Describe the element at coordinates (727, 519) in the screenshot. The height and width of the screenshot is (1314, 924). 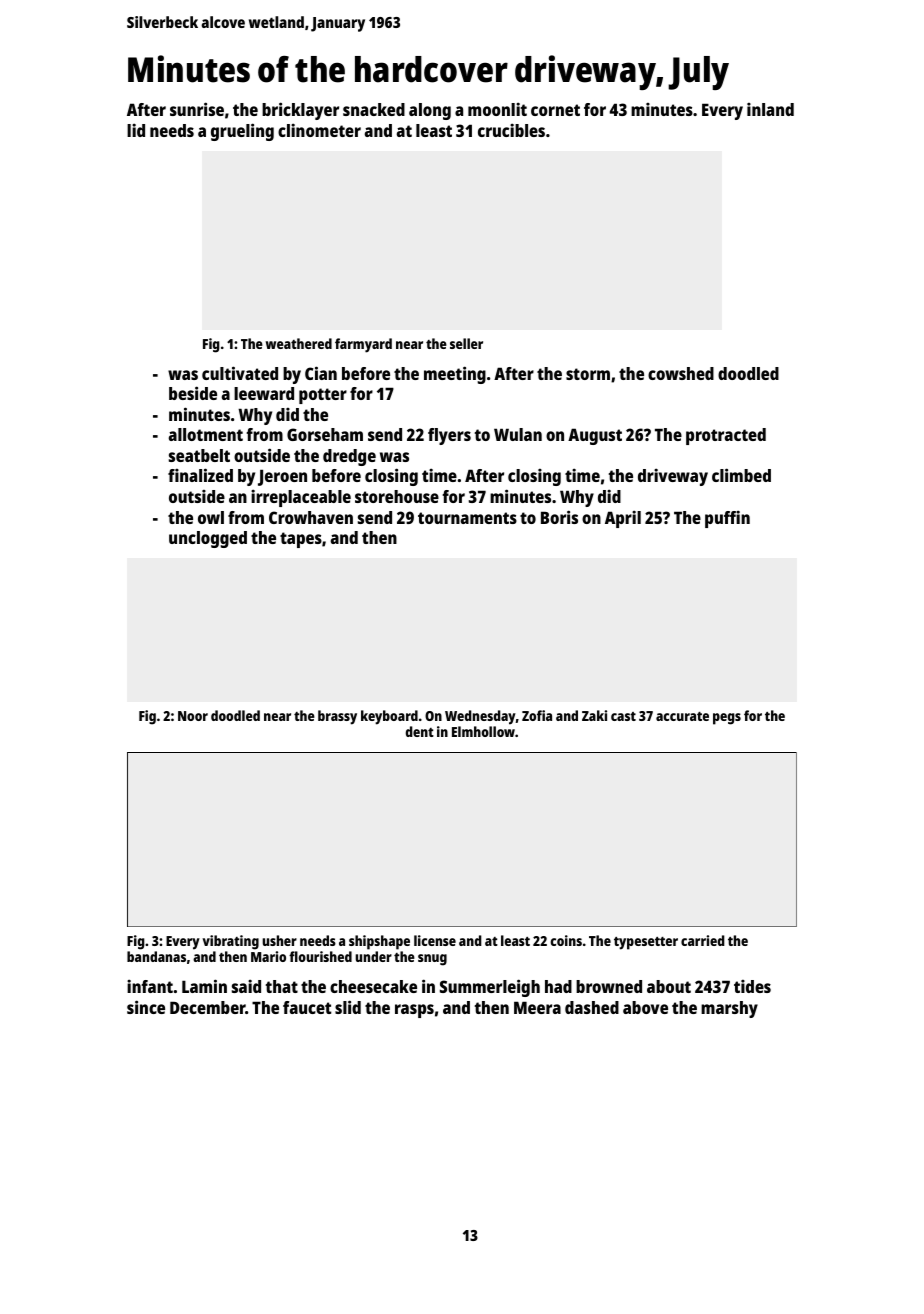
I see `puffin` at that location.
